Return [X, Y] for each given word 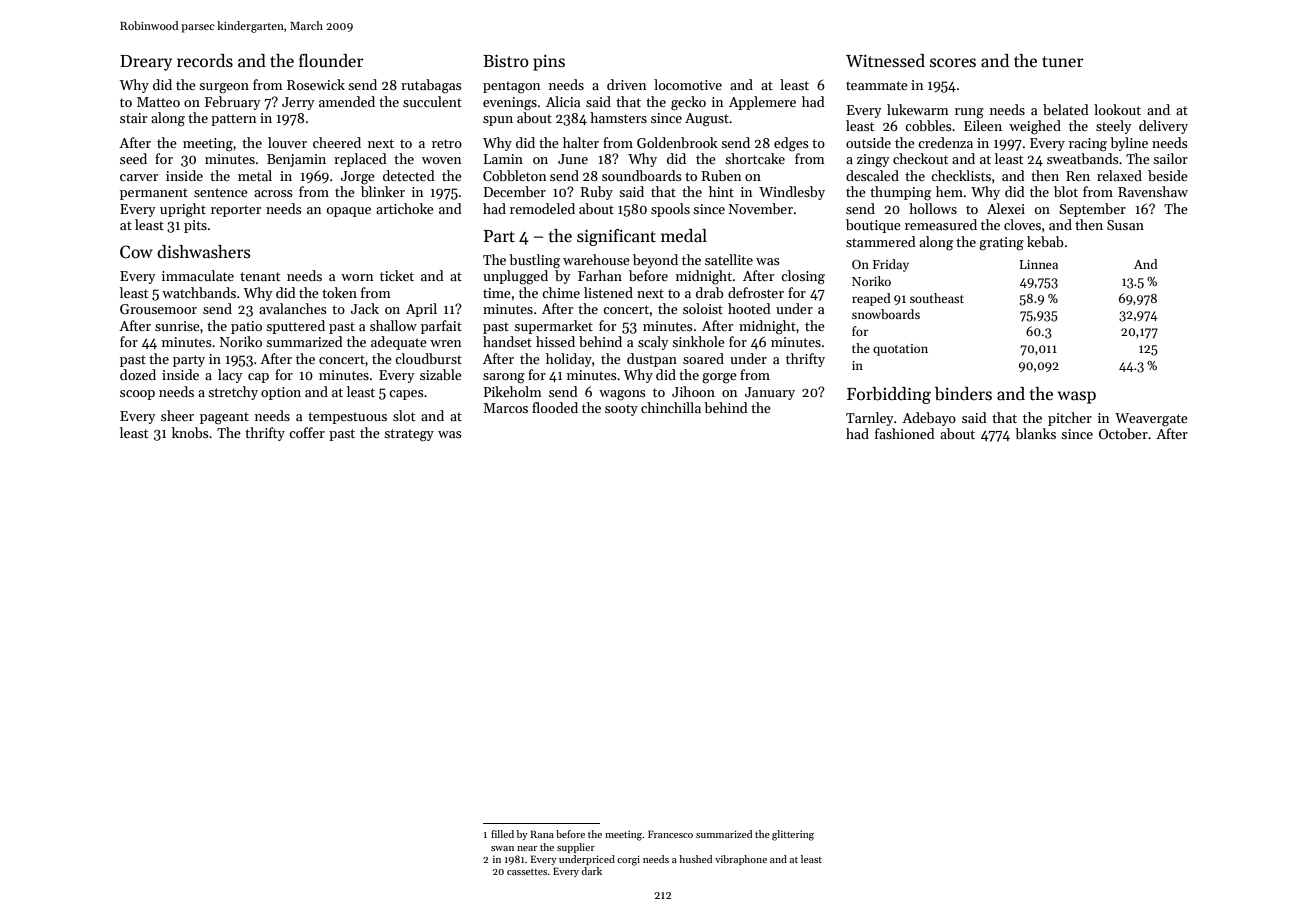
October [1123, 433]
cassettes [527, 872]
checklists [961, 175]
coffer [307, 432]
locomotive [688, 84]
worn [357, 277]
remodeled [542, 208]
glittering [793, 835]
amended [347, 101]
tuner [1062, 62]
